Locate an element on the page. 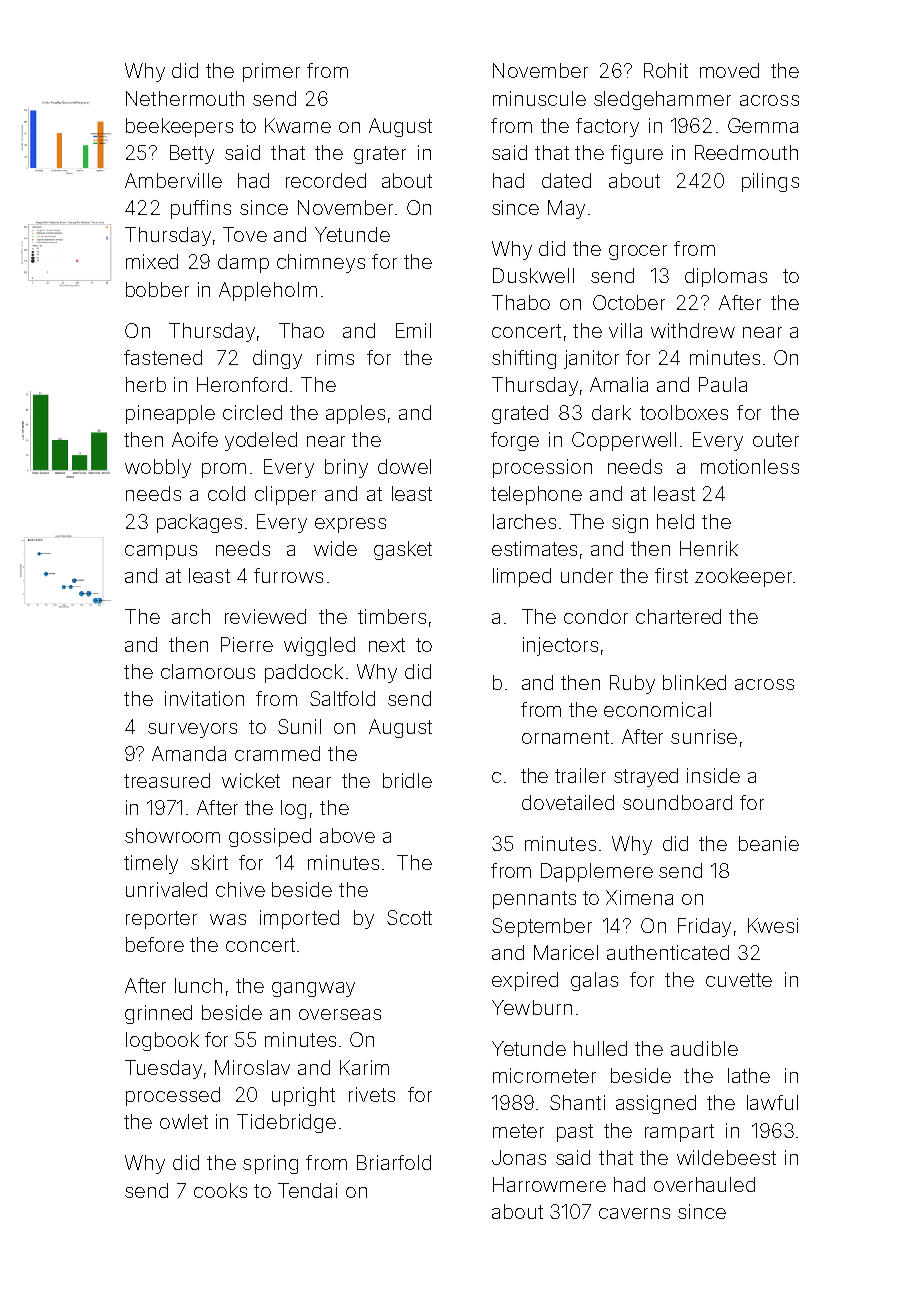  outer is located at coordinates (776, 440).
